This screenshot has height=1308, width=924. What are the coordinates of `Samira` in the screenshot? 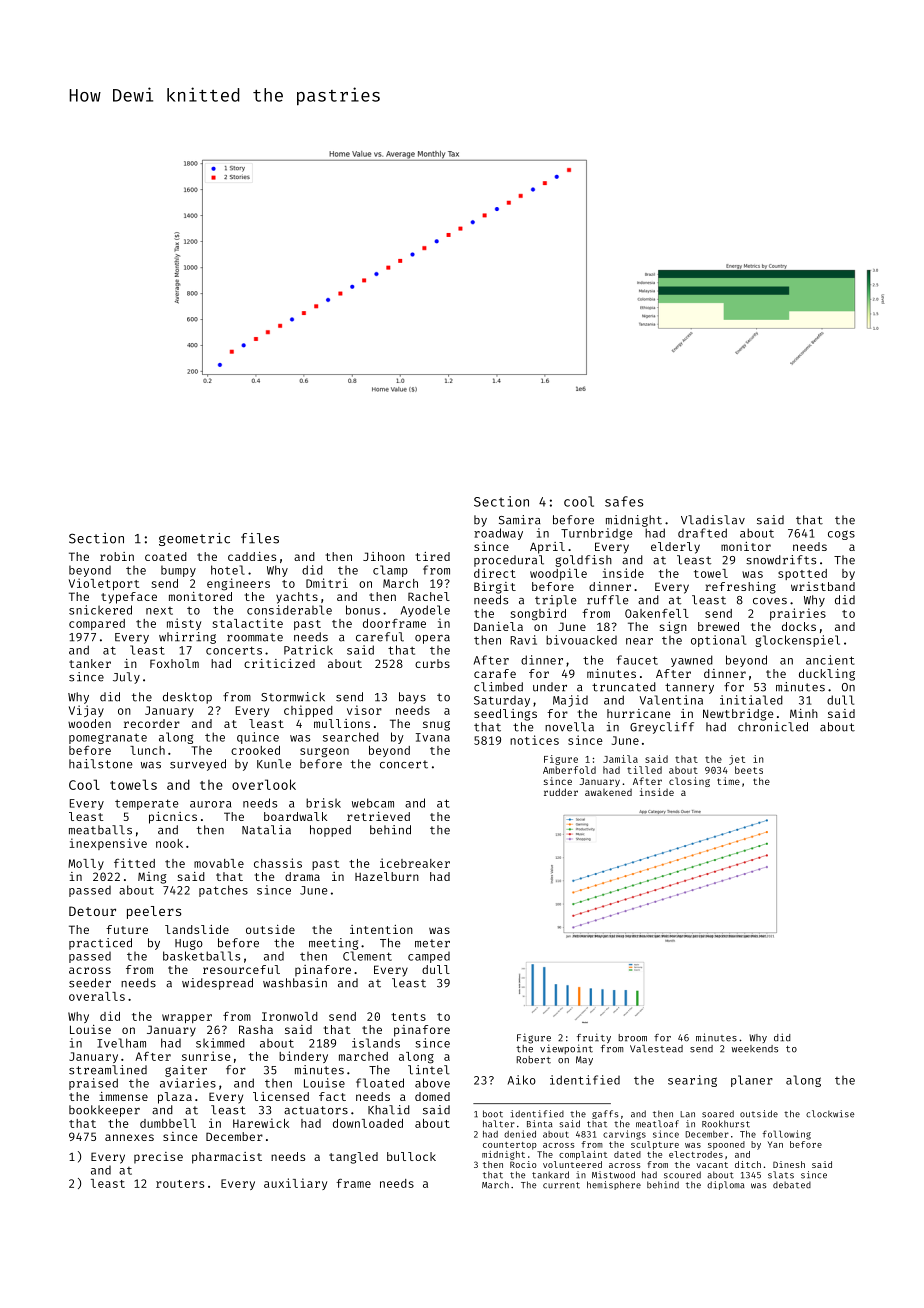 It's located at (520, 520).
